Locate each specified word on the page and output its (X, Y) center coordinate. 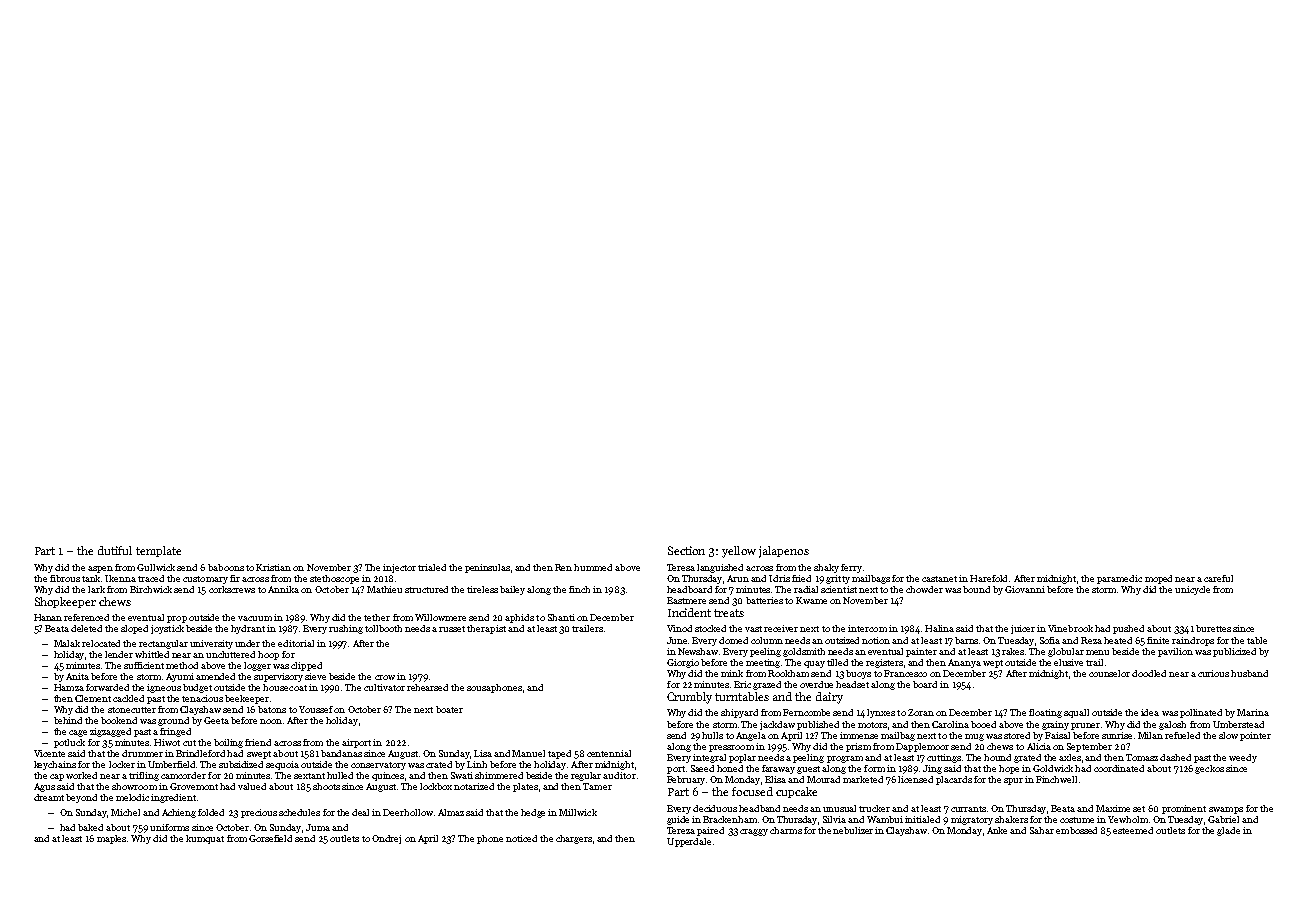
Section (686, 550)
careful (1218, 578)
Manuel (528, 753)
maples (111, 839)
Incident (689, 612)
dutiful (115, 550)
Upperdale (689, 842)
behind (68, 720)
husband (1249, 673)
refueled (1182, 735)
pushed (1128, 629)
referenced (86, 617)
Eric (742, 684)
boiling (228, 743)
